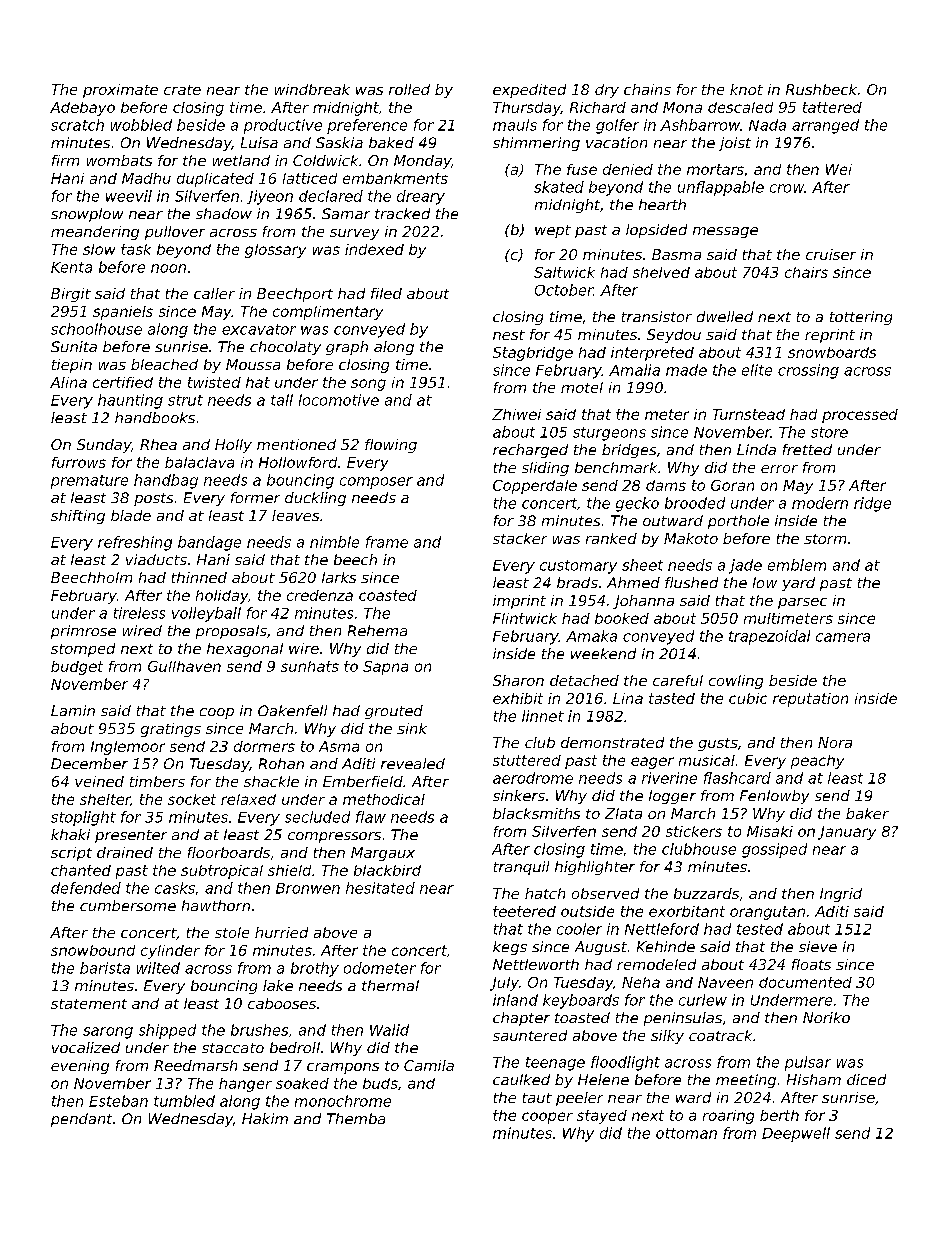  What do you see at coordinates (527, 760) in the screenshot?
I see `stuttered` at bounding box center [527, 760].
